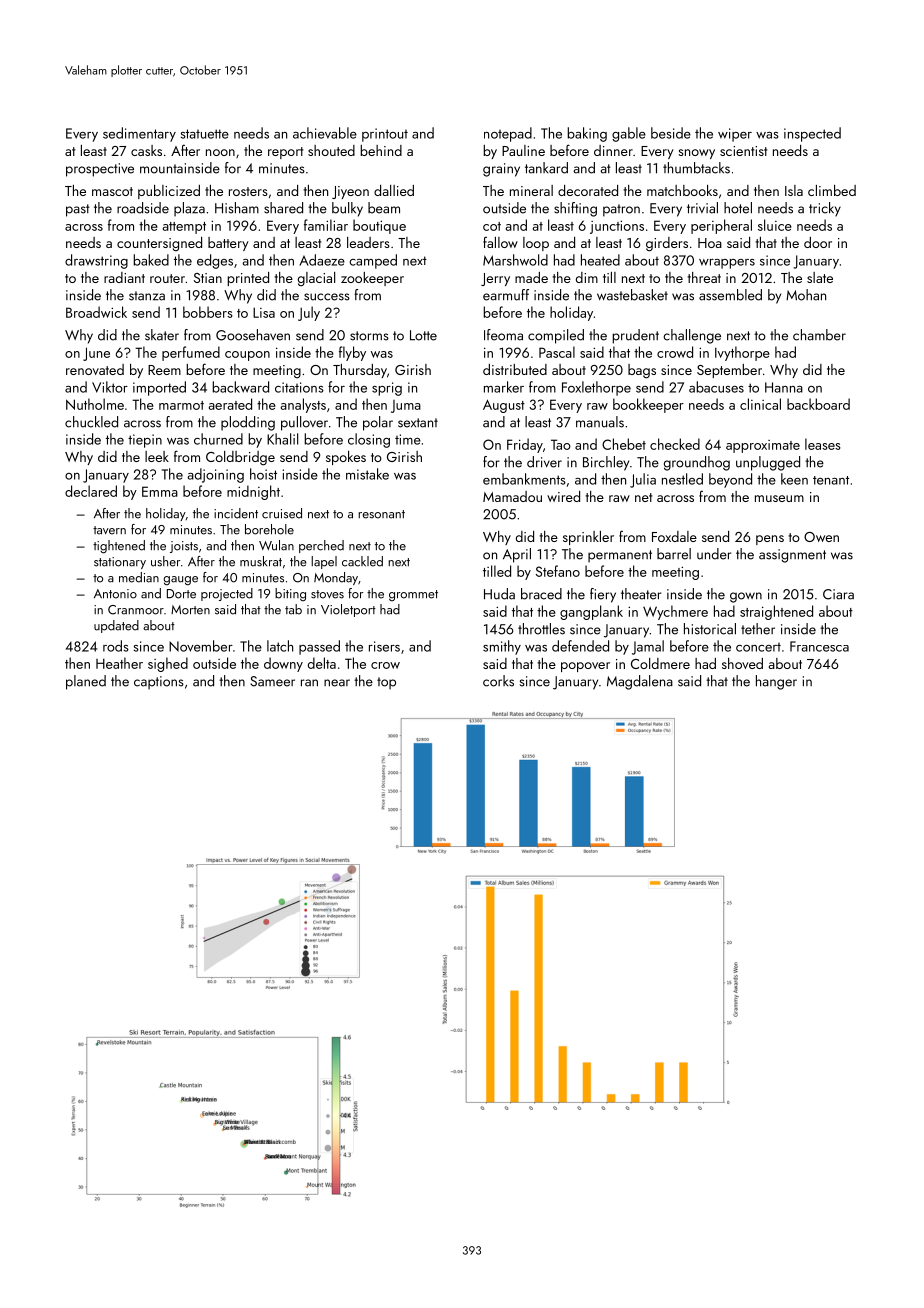 Image resolution: width=924 pixels, height=1308 pixels. I want to click on climbed, so click(832, 190).
